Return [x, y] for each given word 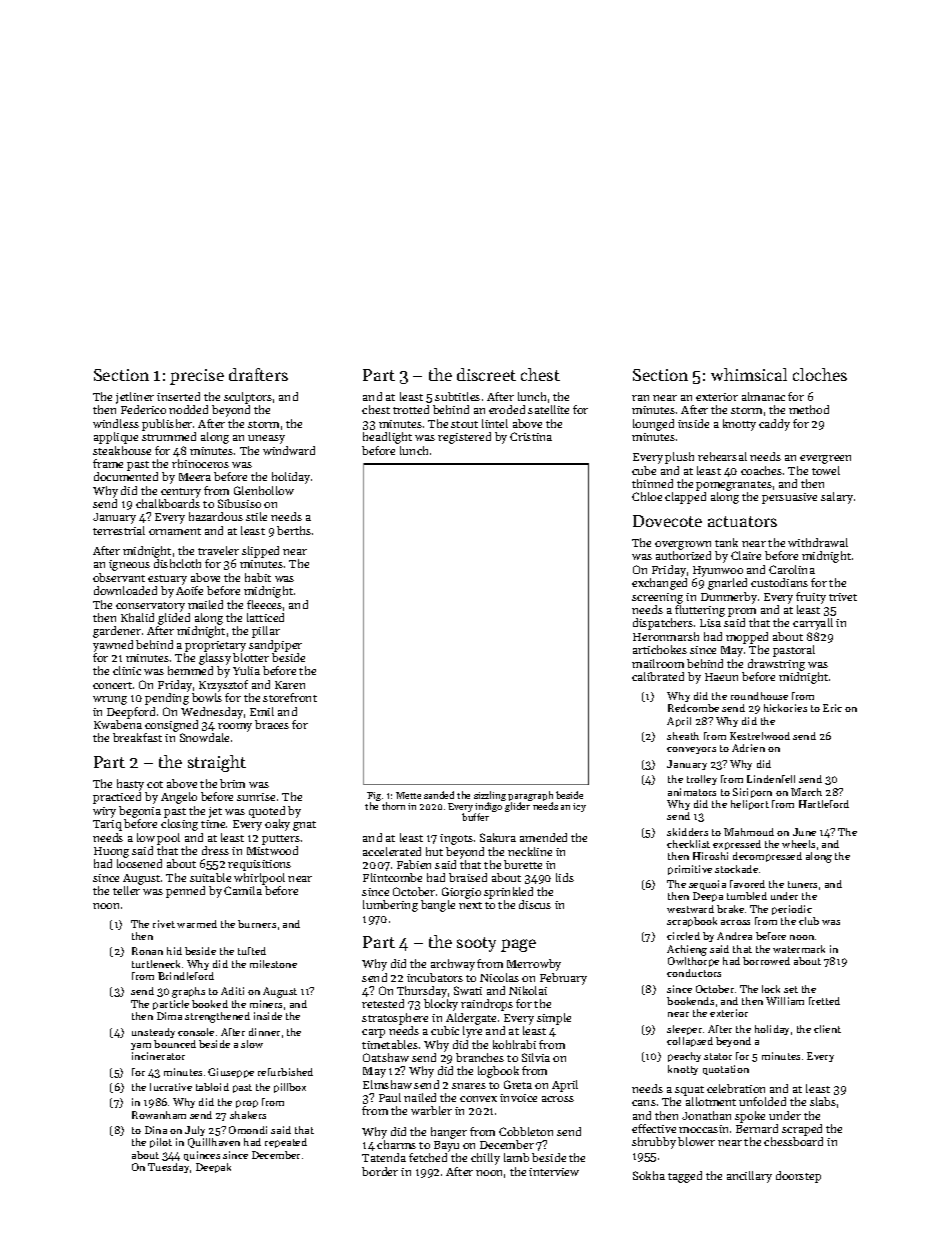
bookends [690, 1001]
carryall [813, 624]
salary [837, 498]
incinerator [158, 1056]
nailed [420, 1097]
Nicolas [499, 977]
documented [126, 476]
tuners [802, 884]
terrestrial [119, 530]
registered [464, 438]
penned [185, 892]
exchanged [659, 584]
